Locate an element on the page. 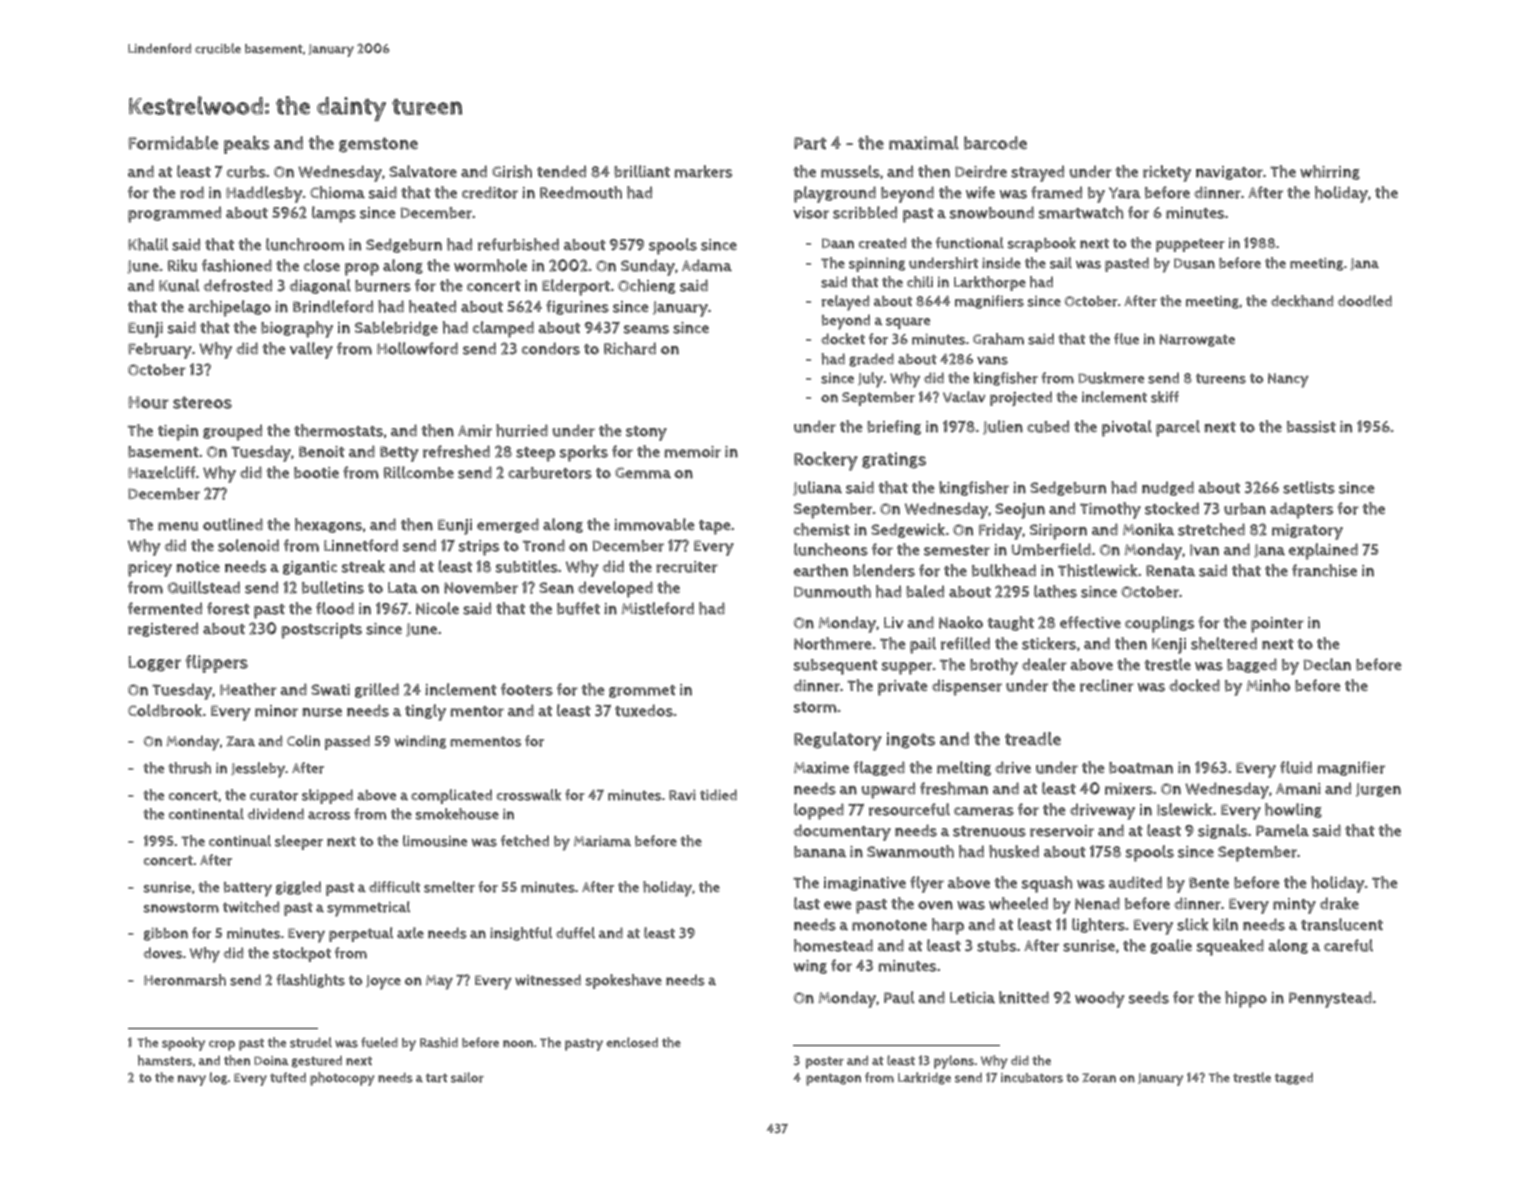 The image size is (1533, 1184). menu is located at coordinates (178, 526).
